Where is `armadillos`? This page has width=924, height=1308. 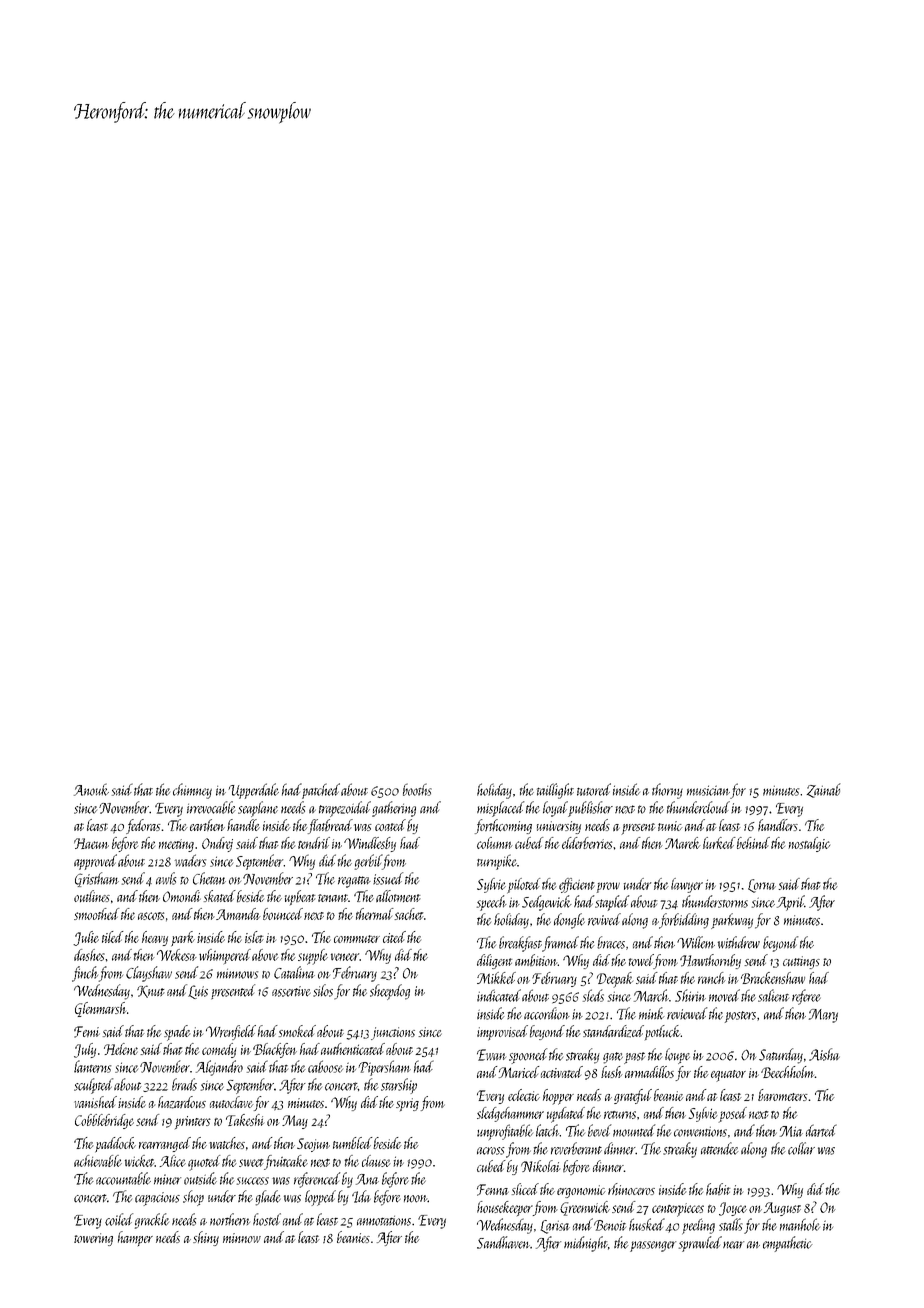 armadillos is located at coordinates (649, 1072).
